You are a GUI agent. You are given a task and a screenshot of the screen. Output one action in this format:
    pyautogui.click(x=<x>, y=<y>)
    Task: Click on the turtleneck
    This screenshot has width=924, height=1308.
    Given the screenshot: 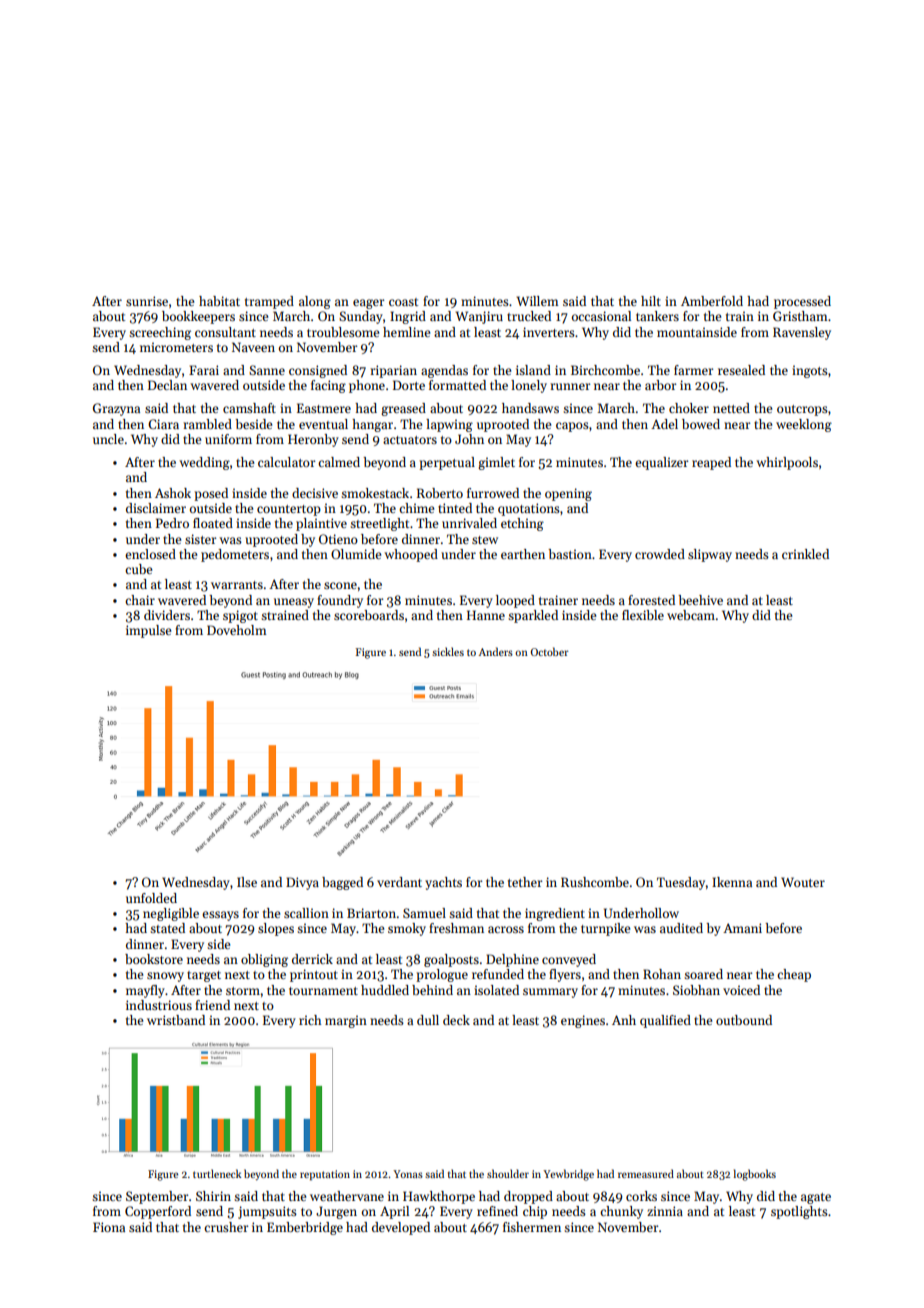 What is the action you would take?
    pyautogui.click(x=217, y=1173)
